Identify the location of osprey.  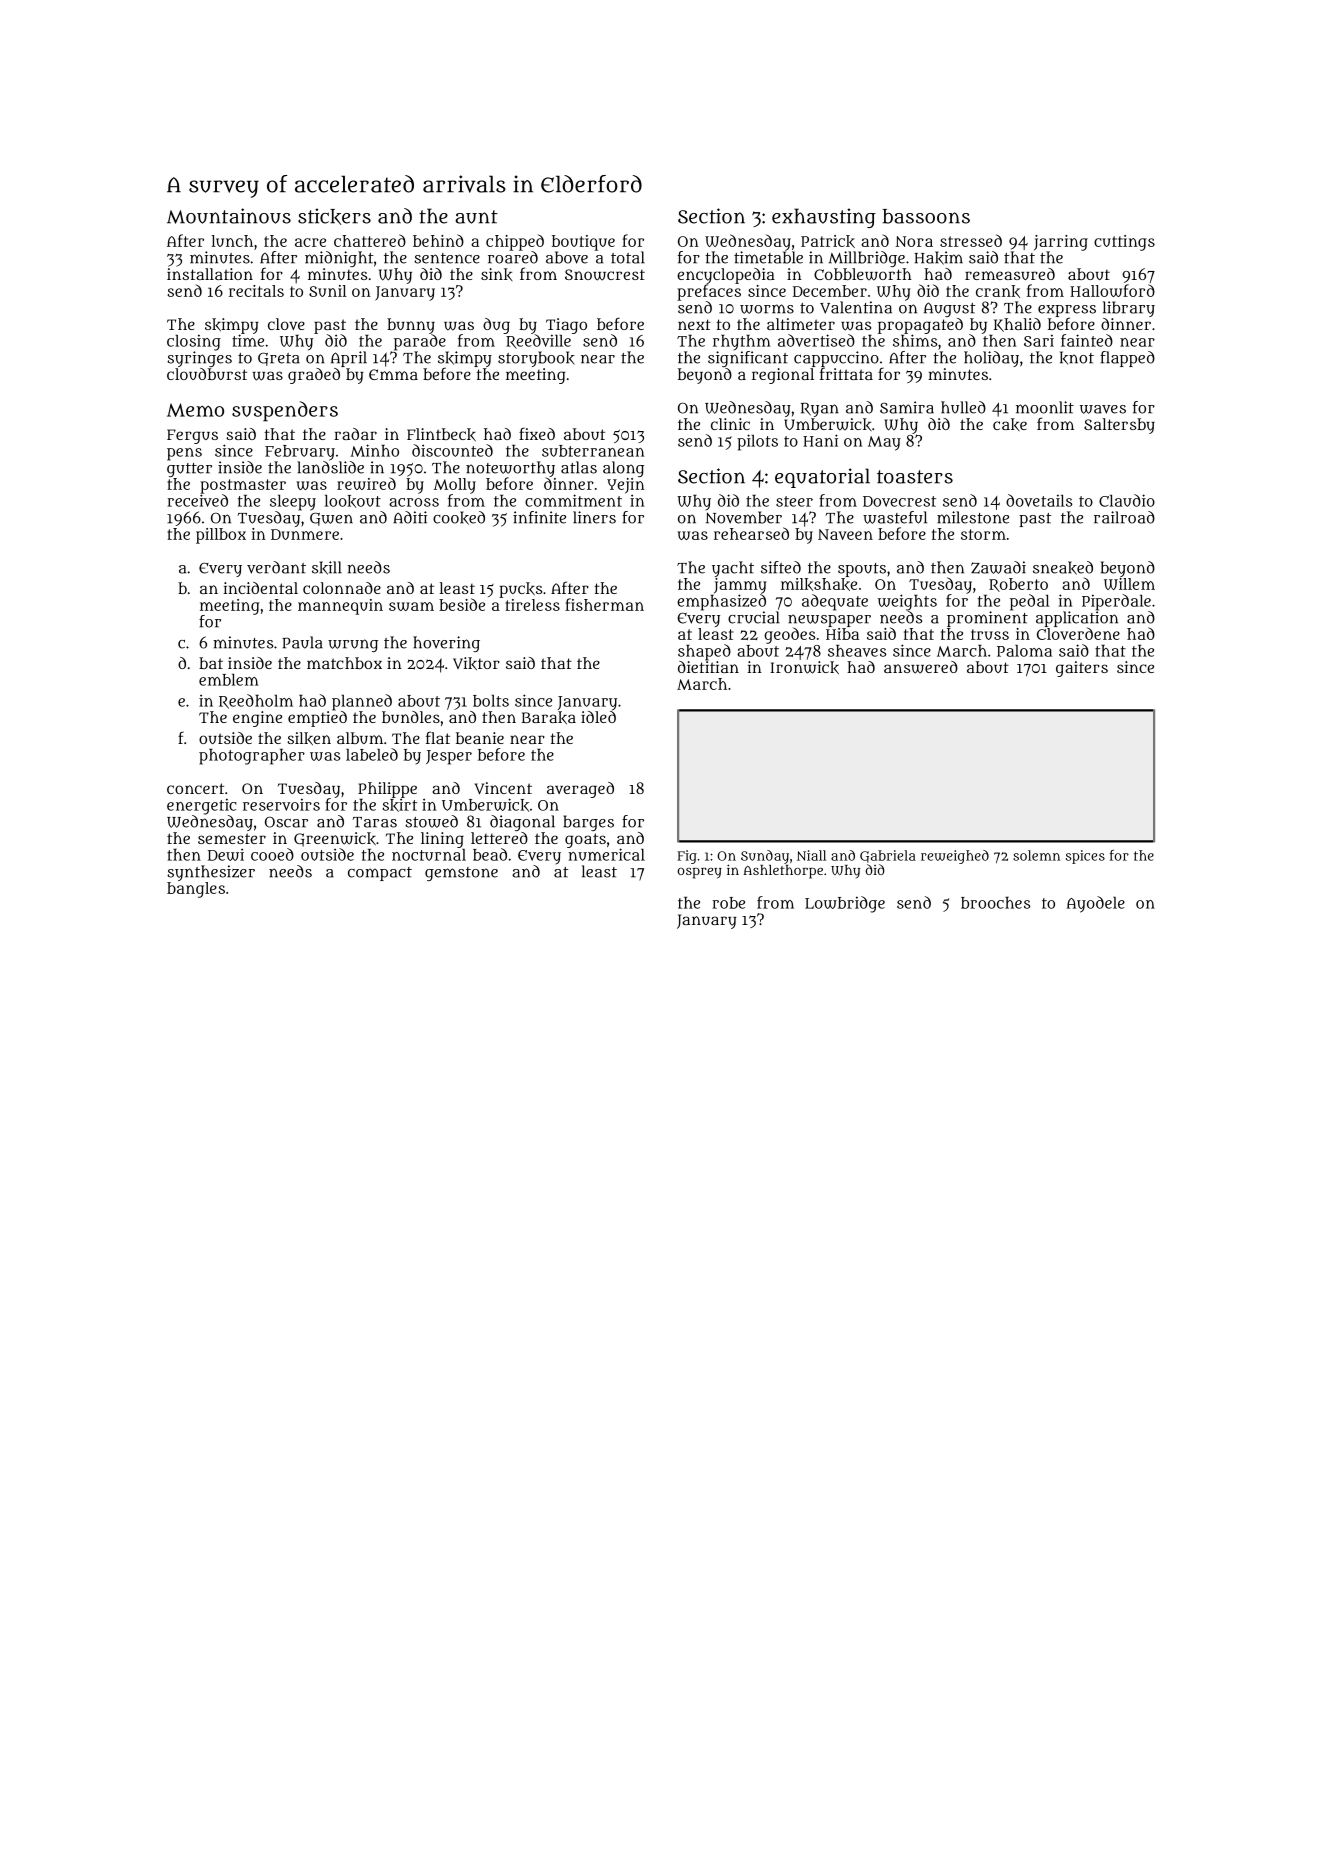
(699, 873).
